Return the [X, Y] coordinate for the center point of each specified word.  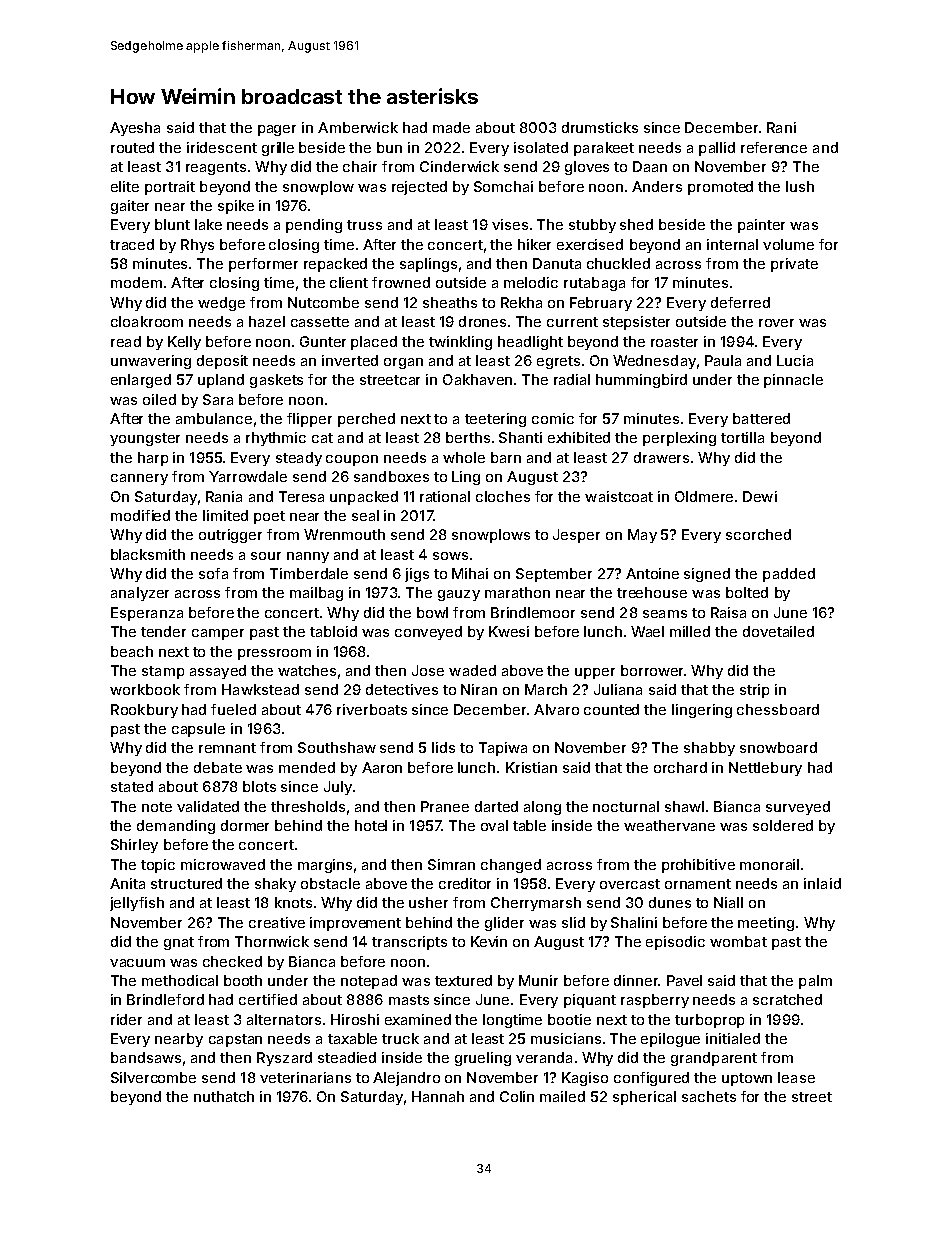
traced [132, 244]
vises [510, 224]
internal [732, 244]
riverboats [372, 709]
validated [208, 806]
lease [796, 1077]
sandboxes [391, 476]
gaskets [276, 381]
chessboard [778, 709]
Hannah [438, 1096]
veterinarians [305, 1077]
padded [789, 575]
